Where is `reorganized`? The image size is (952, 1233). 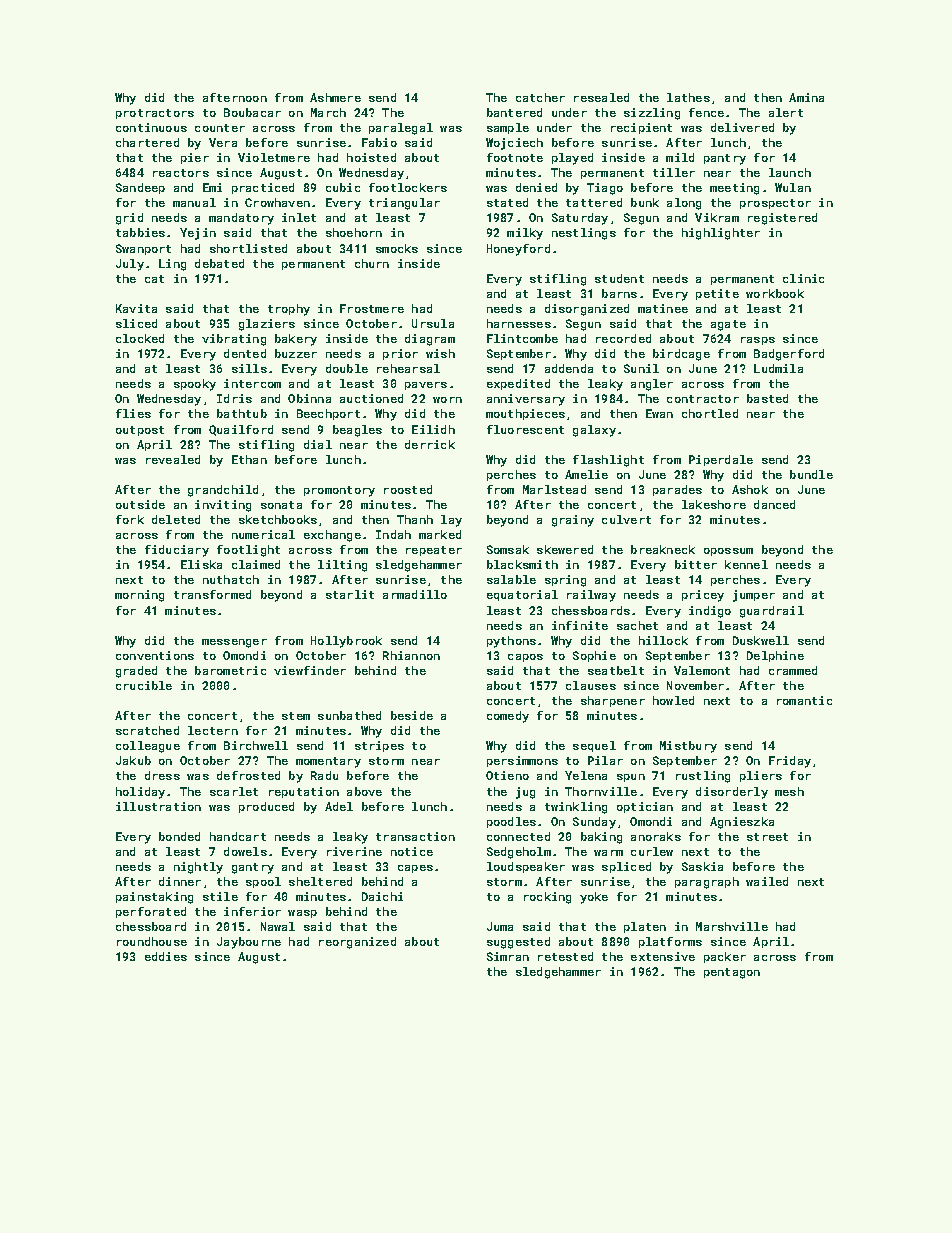
reorganized is located at coordinates (357, 943).
